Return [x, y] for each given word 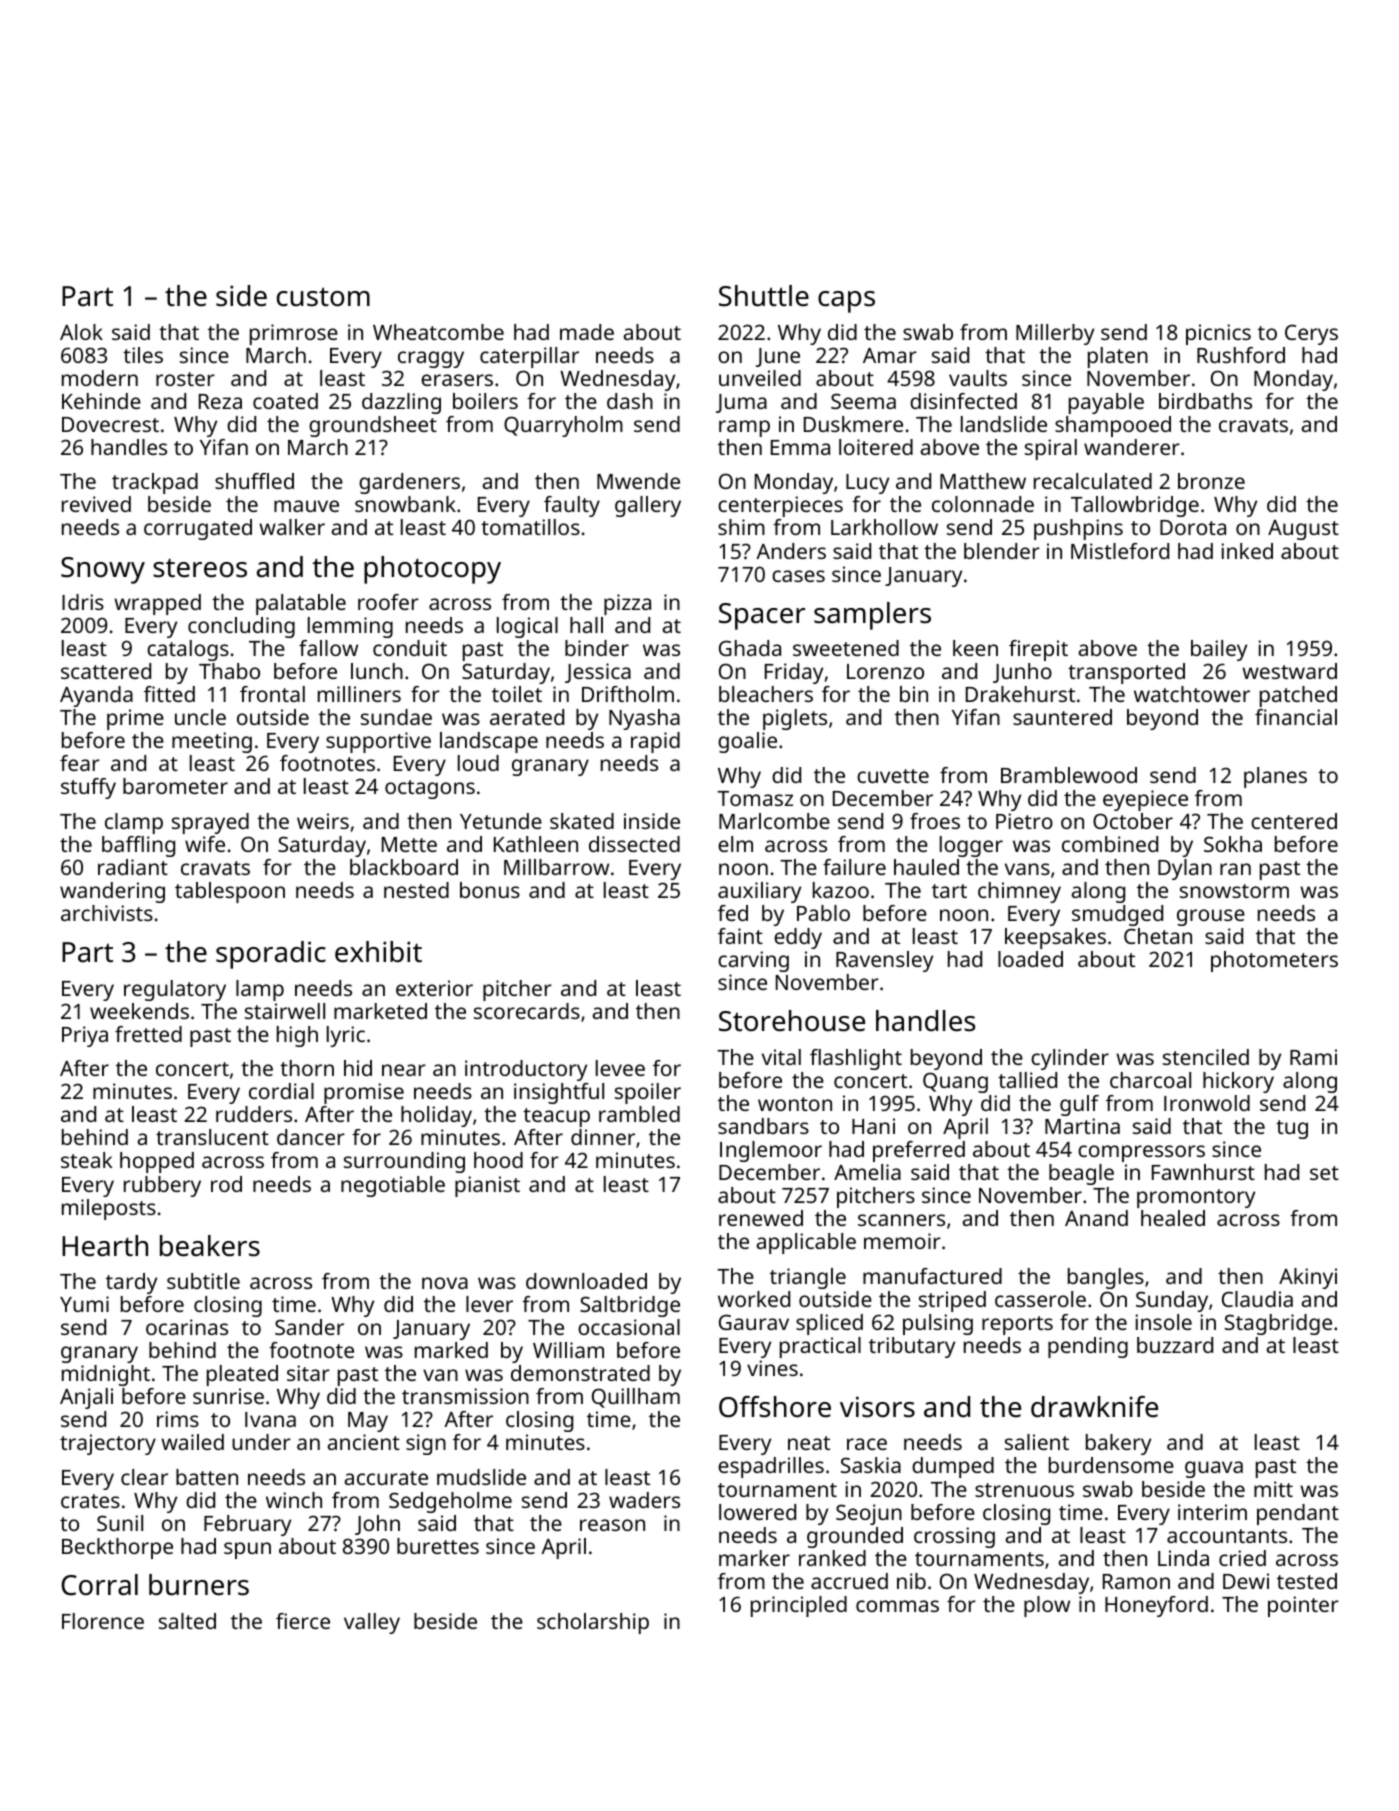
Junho [1022, 673]
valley [372, 1623]
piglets [795, 719]
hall [586, 625]
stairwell [285, 1011]
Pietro [1024, 821]
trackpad [155, 483]
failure [854, 867]
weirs [323, 821]
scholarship [593, 1623]
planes [1275, 777]
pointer [1303, 1606]
